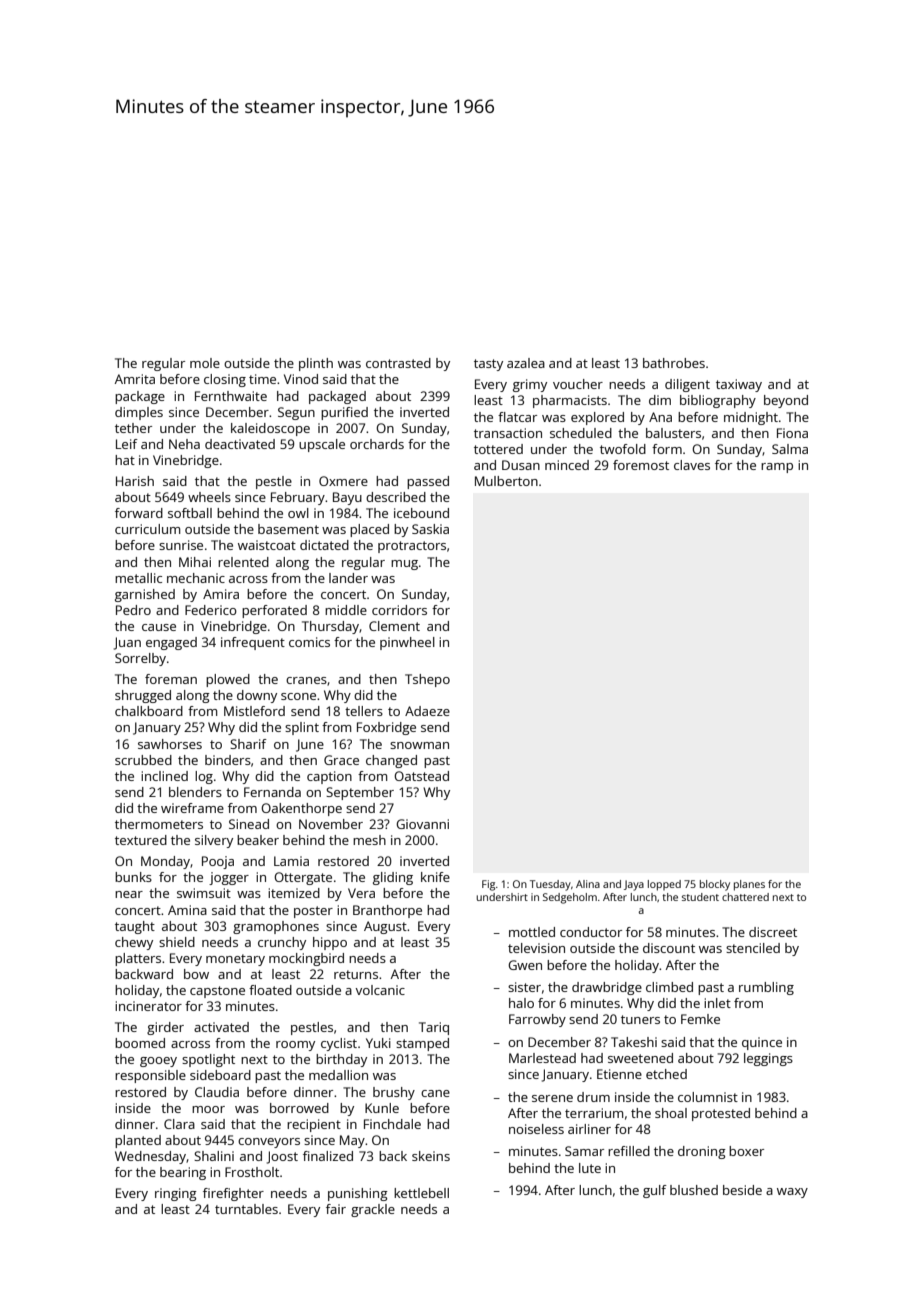 This image has width=924, height=1308. Describe the element at coordinates (407, 643) in the image. I see `pinwheel` at that location.
